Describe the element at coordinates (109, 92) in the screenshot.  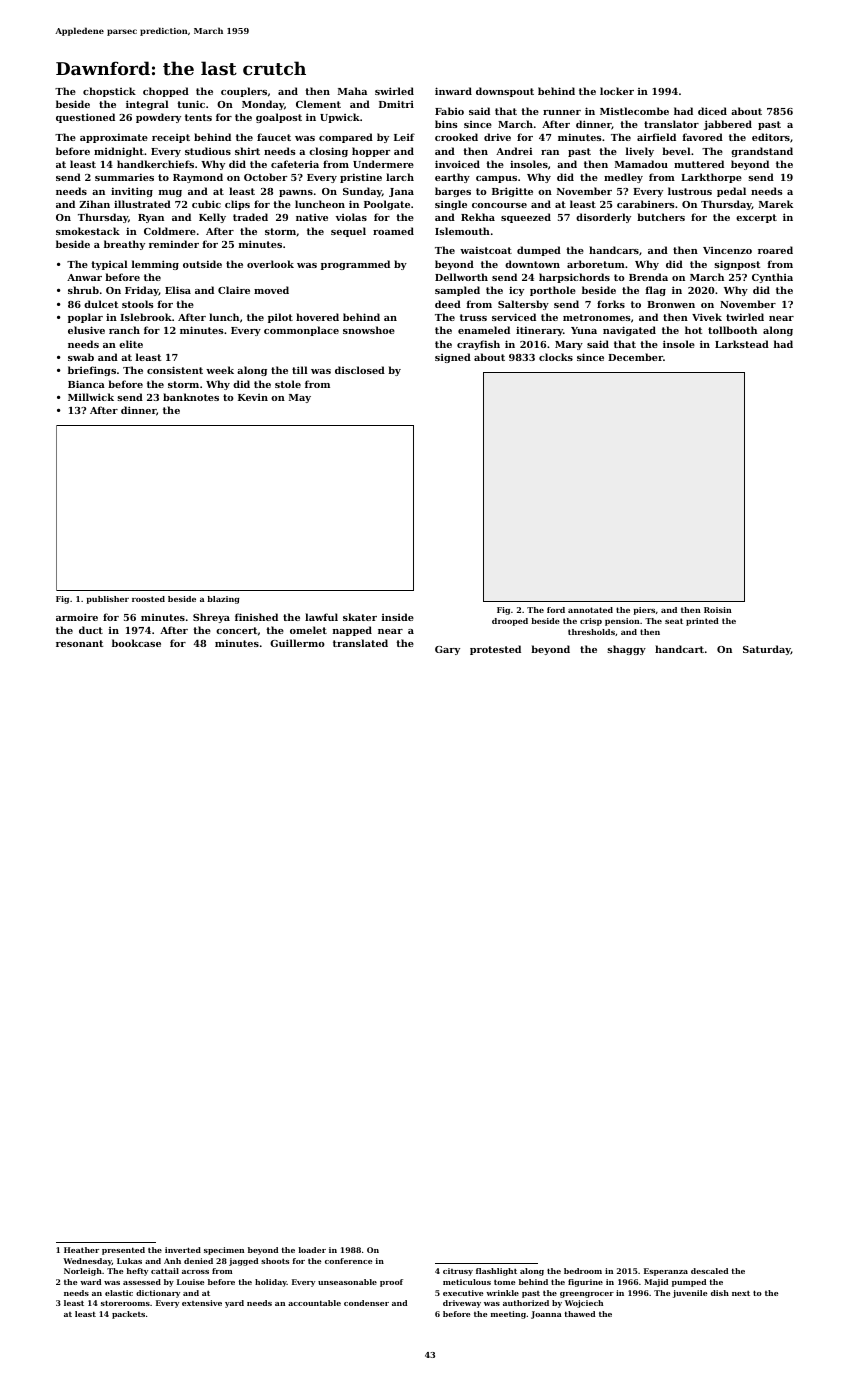
I see `chopstick` at that location.
